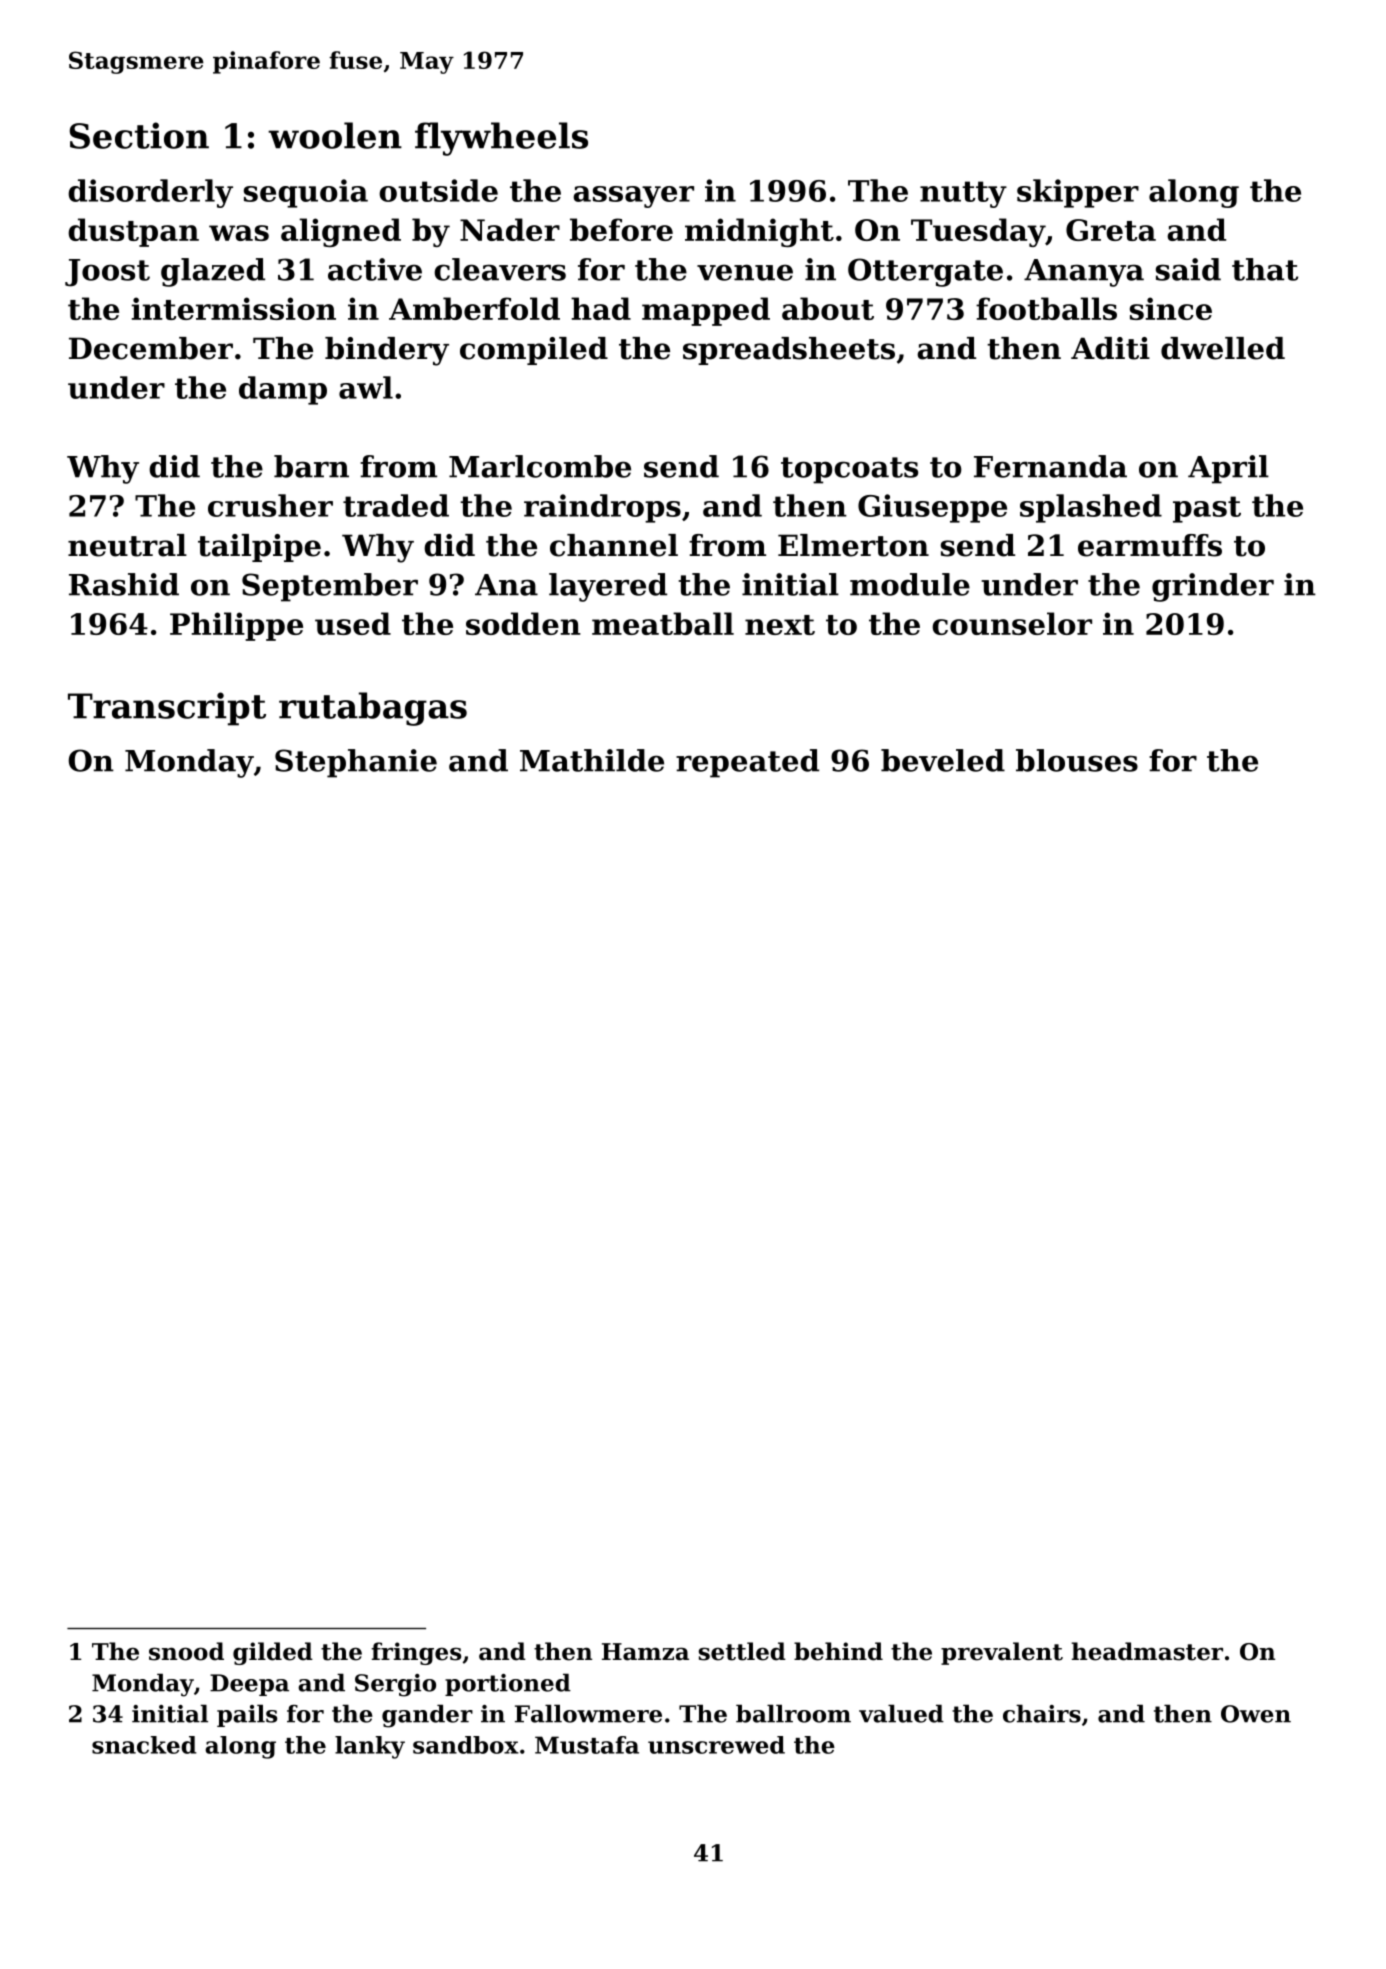 The width and height of the page is (1386, 1969). Describe the element at coordinates (213, 272) in the page. I see `glazed` at that location.
